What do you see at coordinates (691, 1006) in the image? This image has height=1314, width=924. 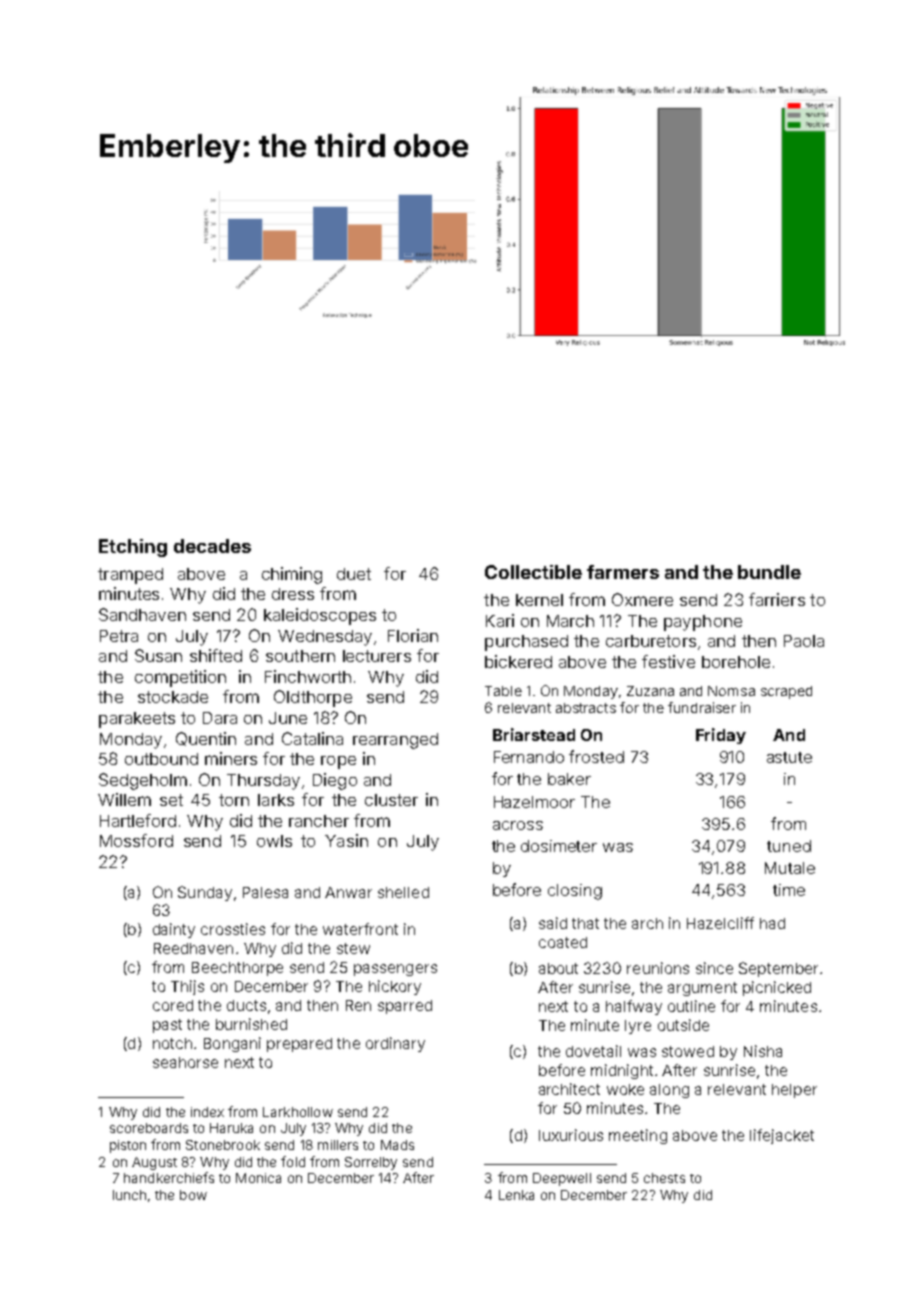 I see `outline` at bounding box center [691, 1006].
